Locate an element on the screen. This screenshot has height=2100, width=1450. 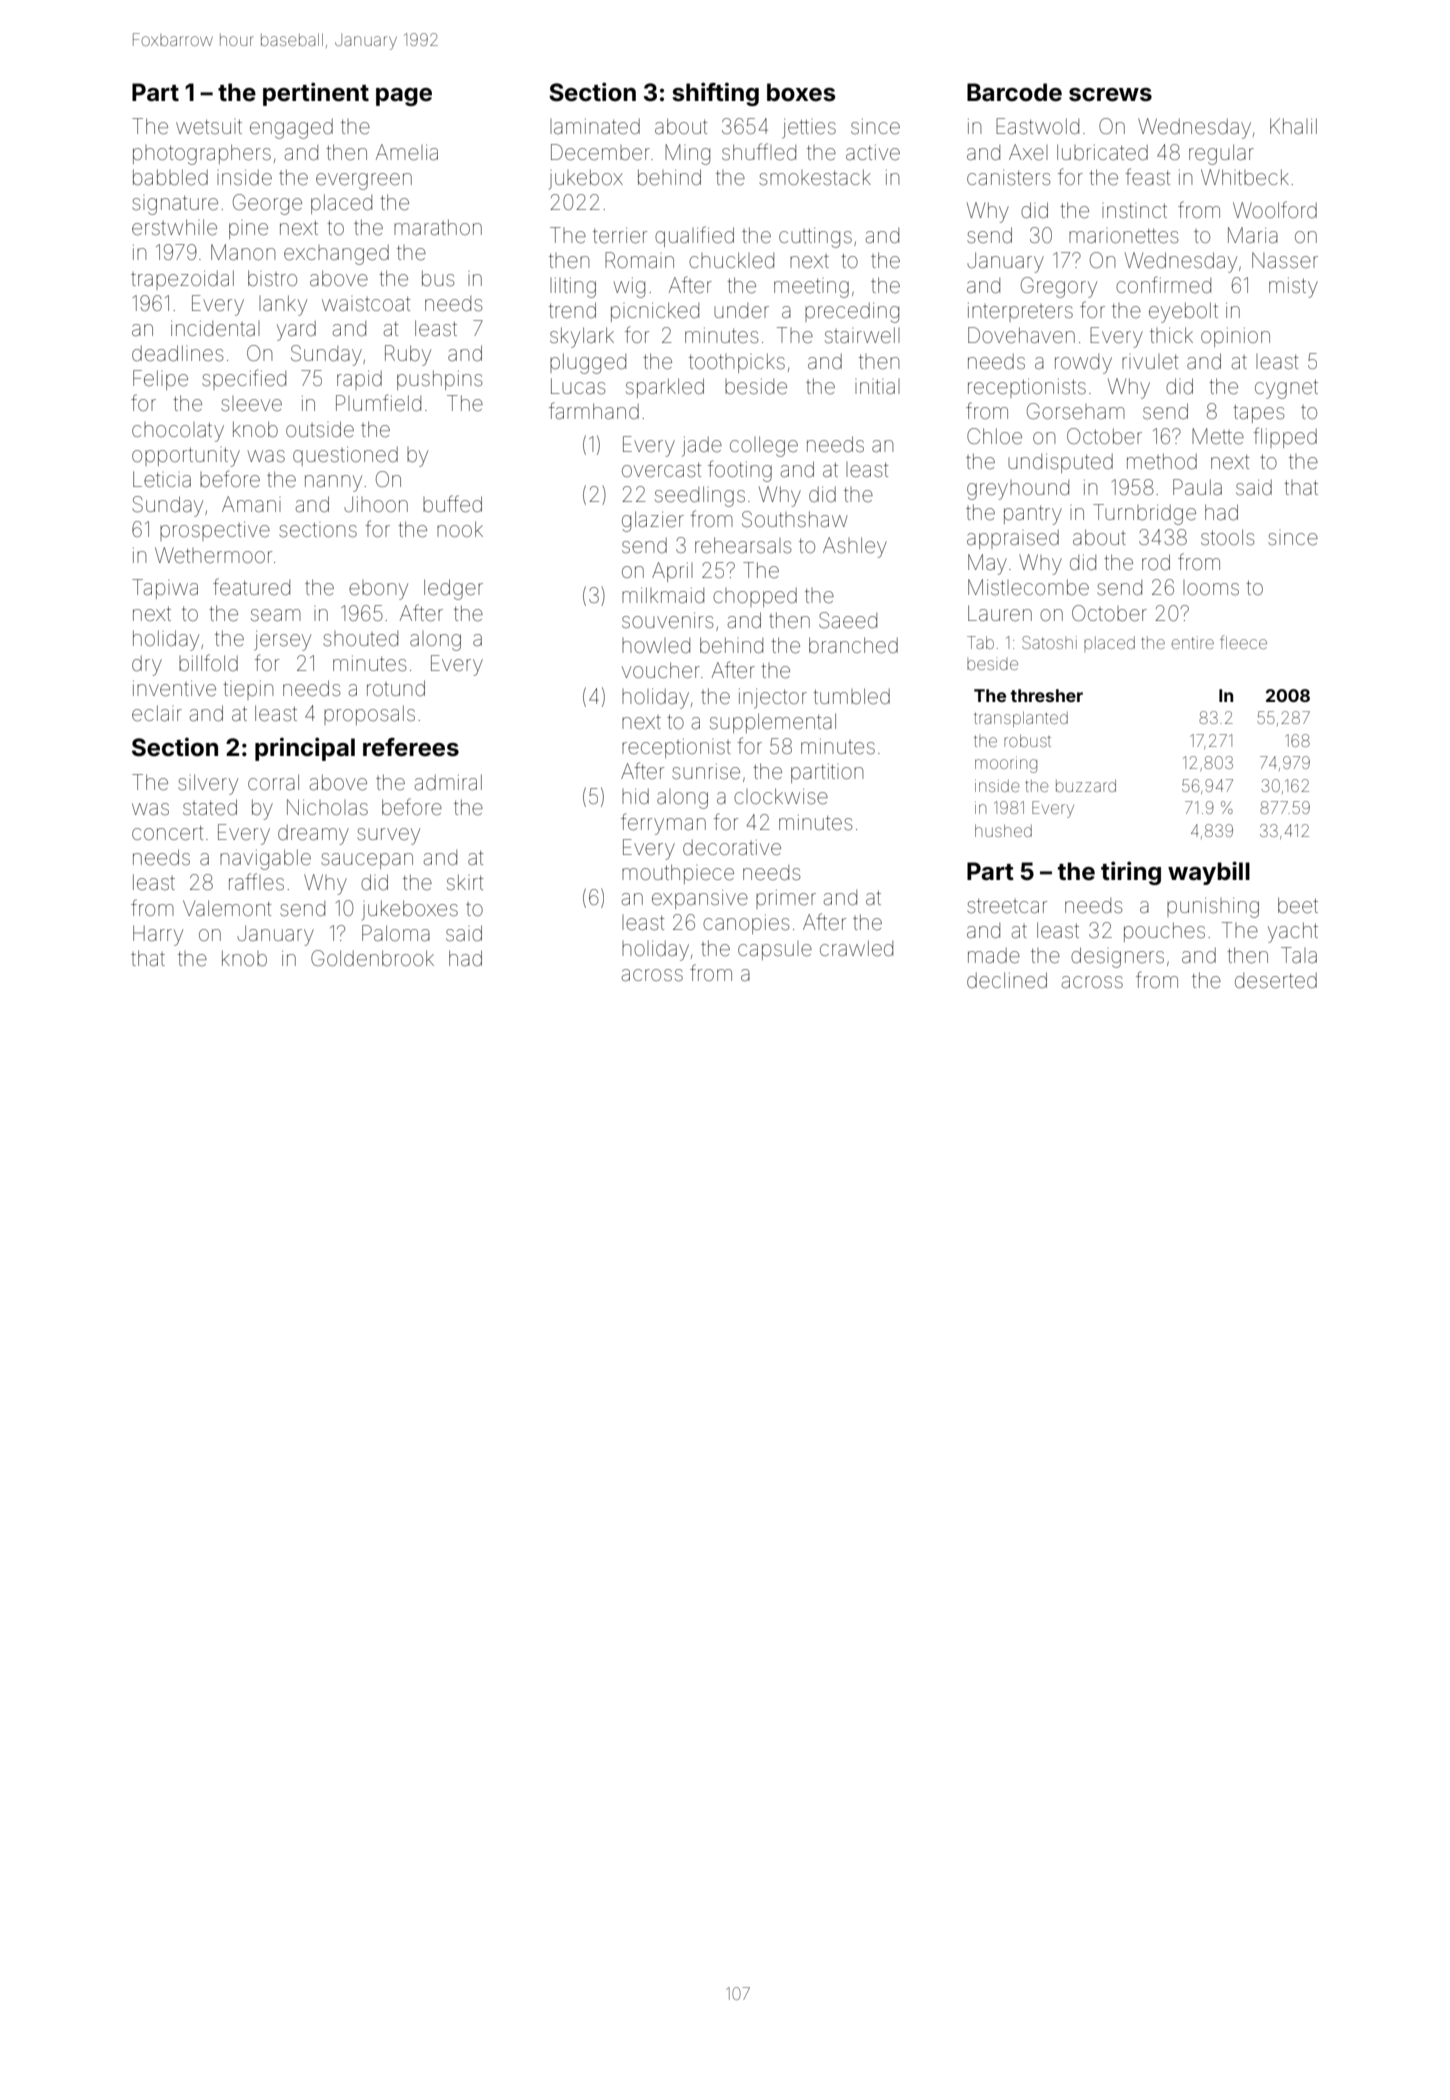
howled is located at coordinates (656, 645).
